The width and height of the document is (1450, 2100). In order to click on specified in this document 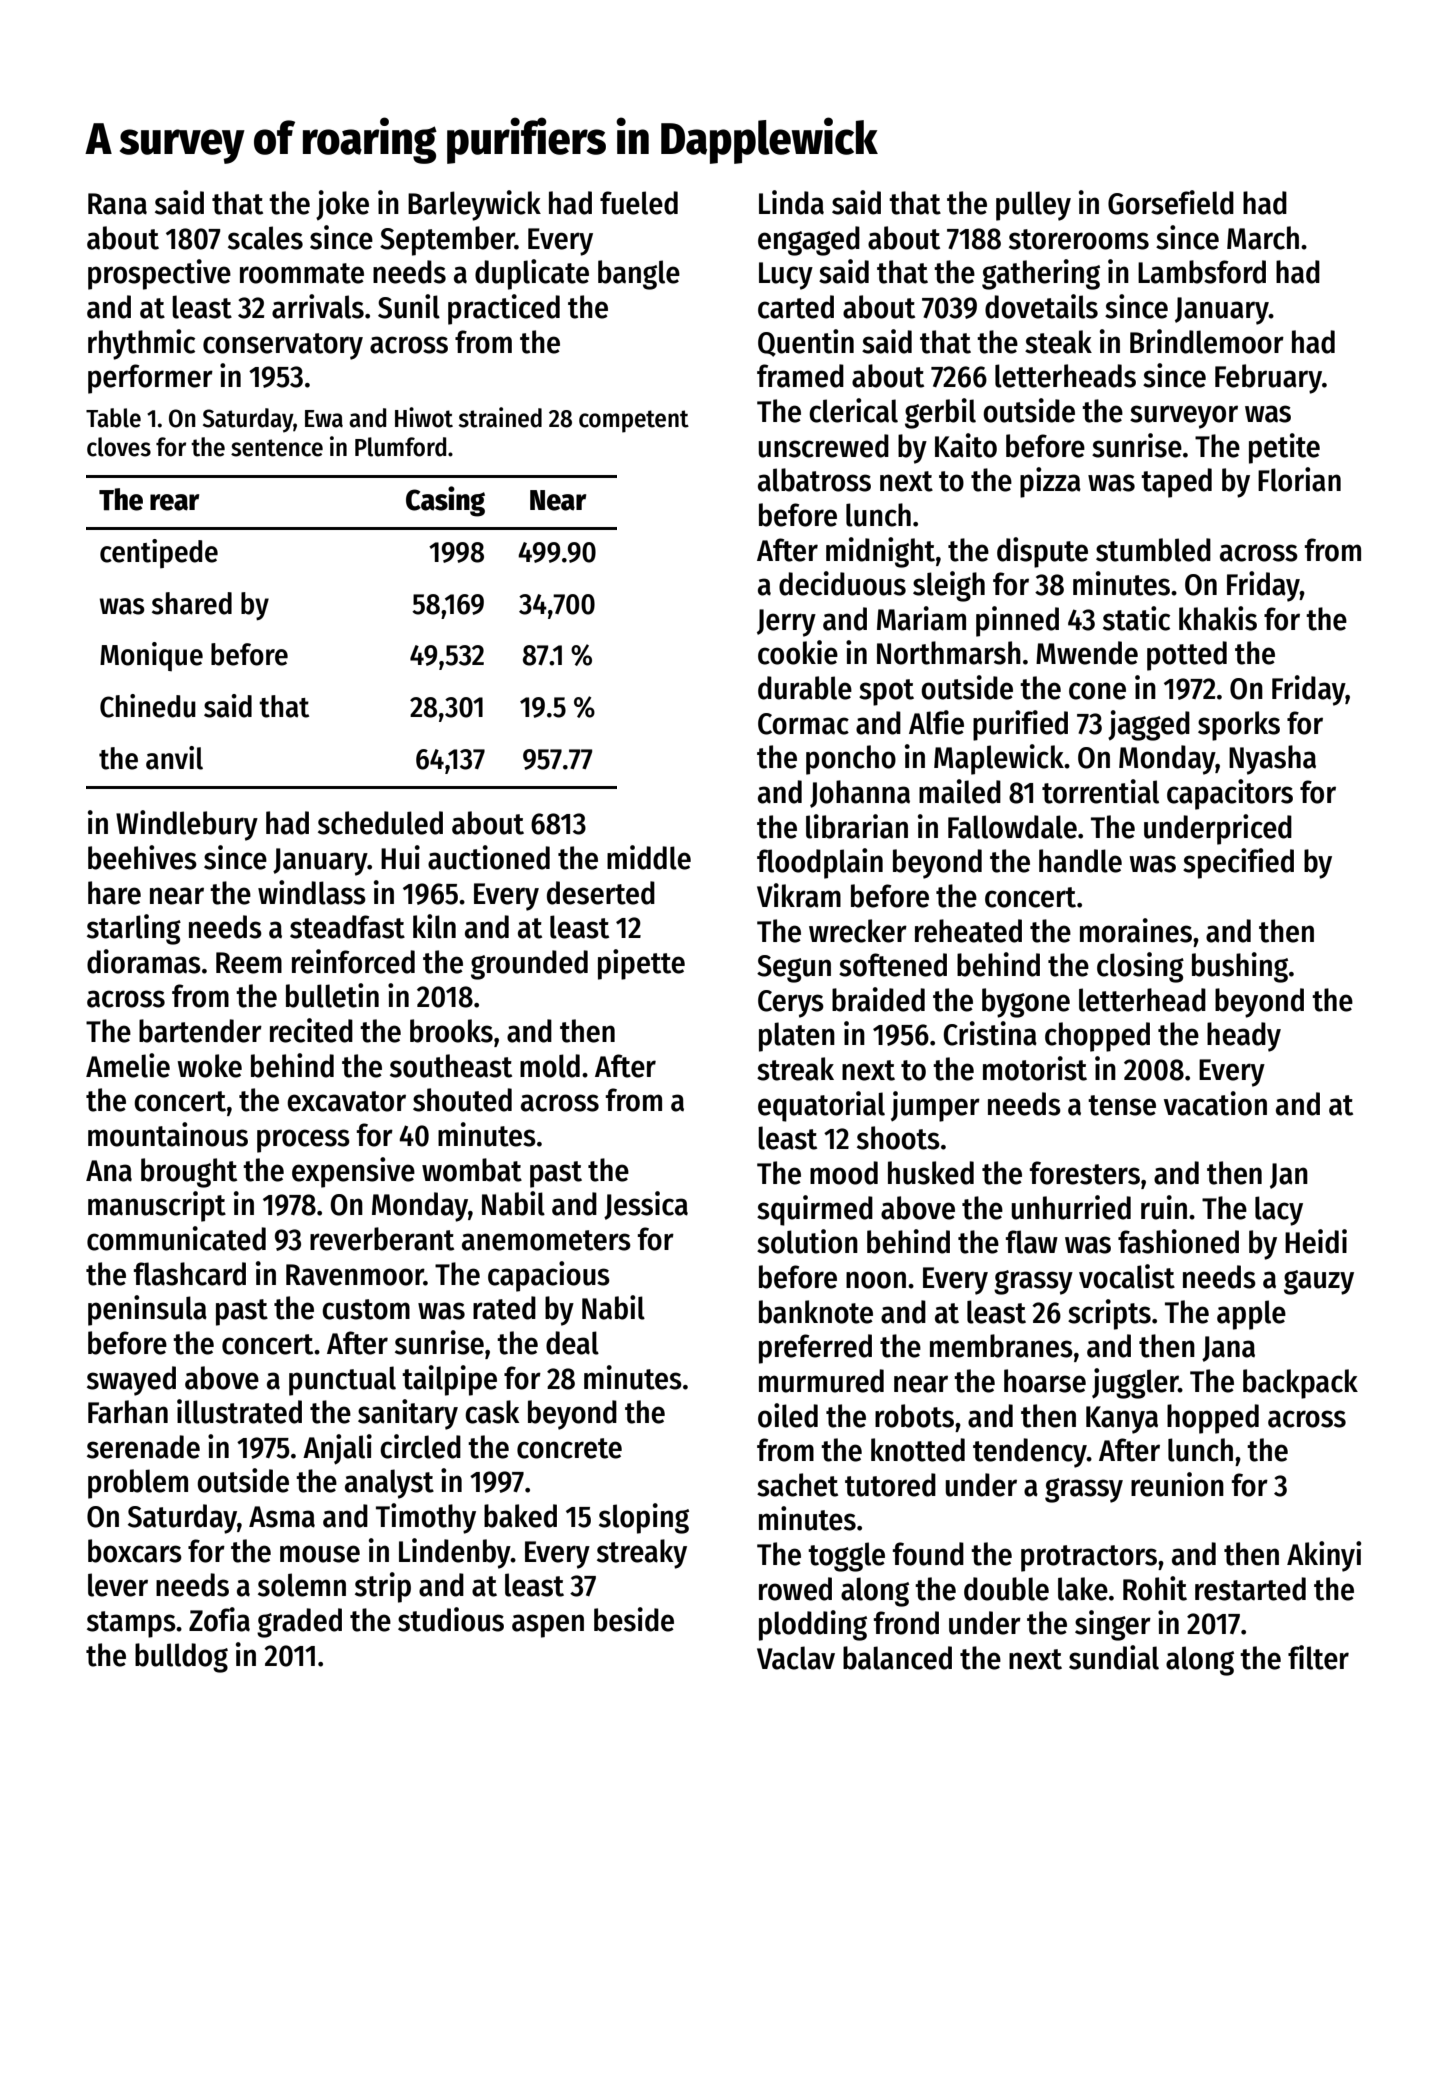, I will do `click(1238, 863)`.
